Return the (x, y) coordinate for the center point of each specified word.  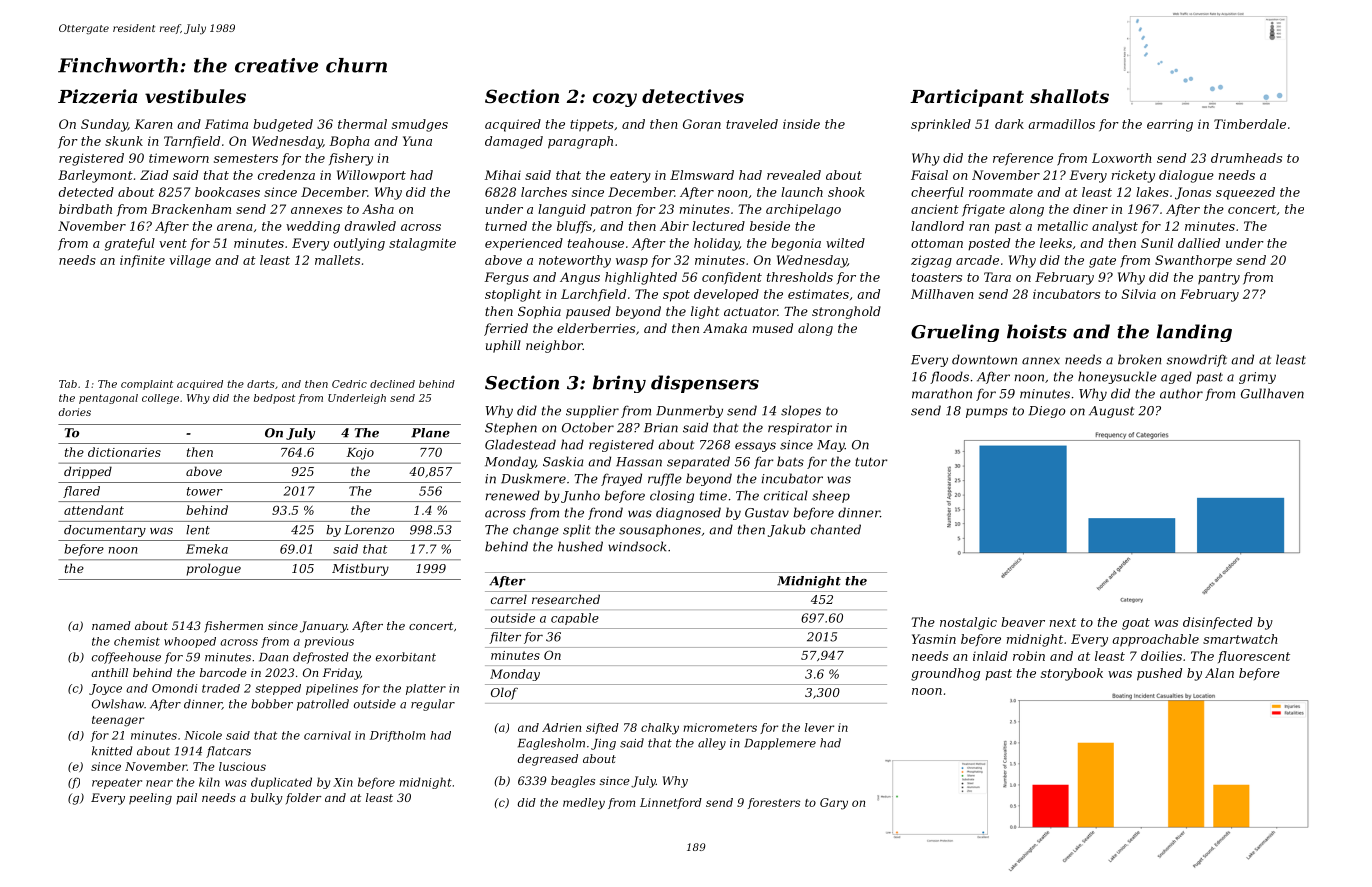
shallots (1069, 96)
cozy (615, 100)
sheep (831, 496)
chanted (836, 529)
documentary (105, 531)
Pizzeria (98, 96)
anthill (109, 672)
